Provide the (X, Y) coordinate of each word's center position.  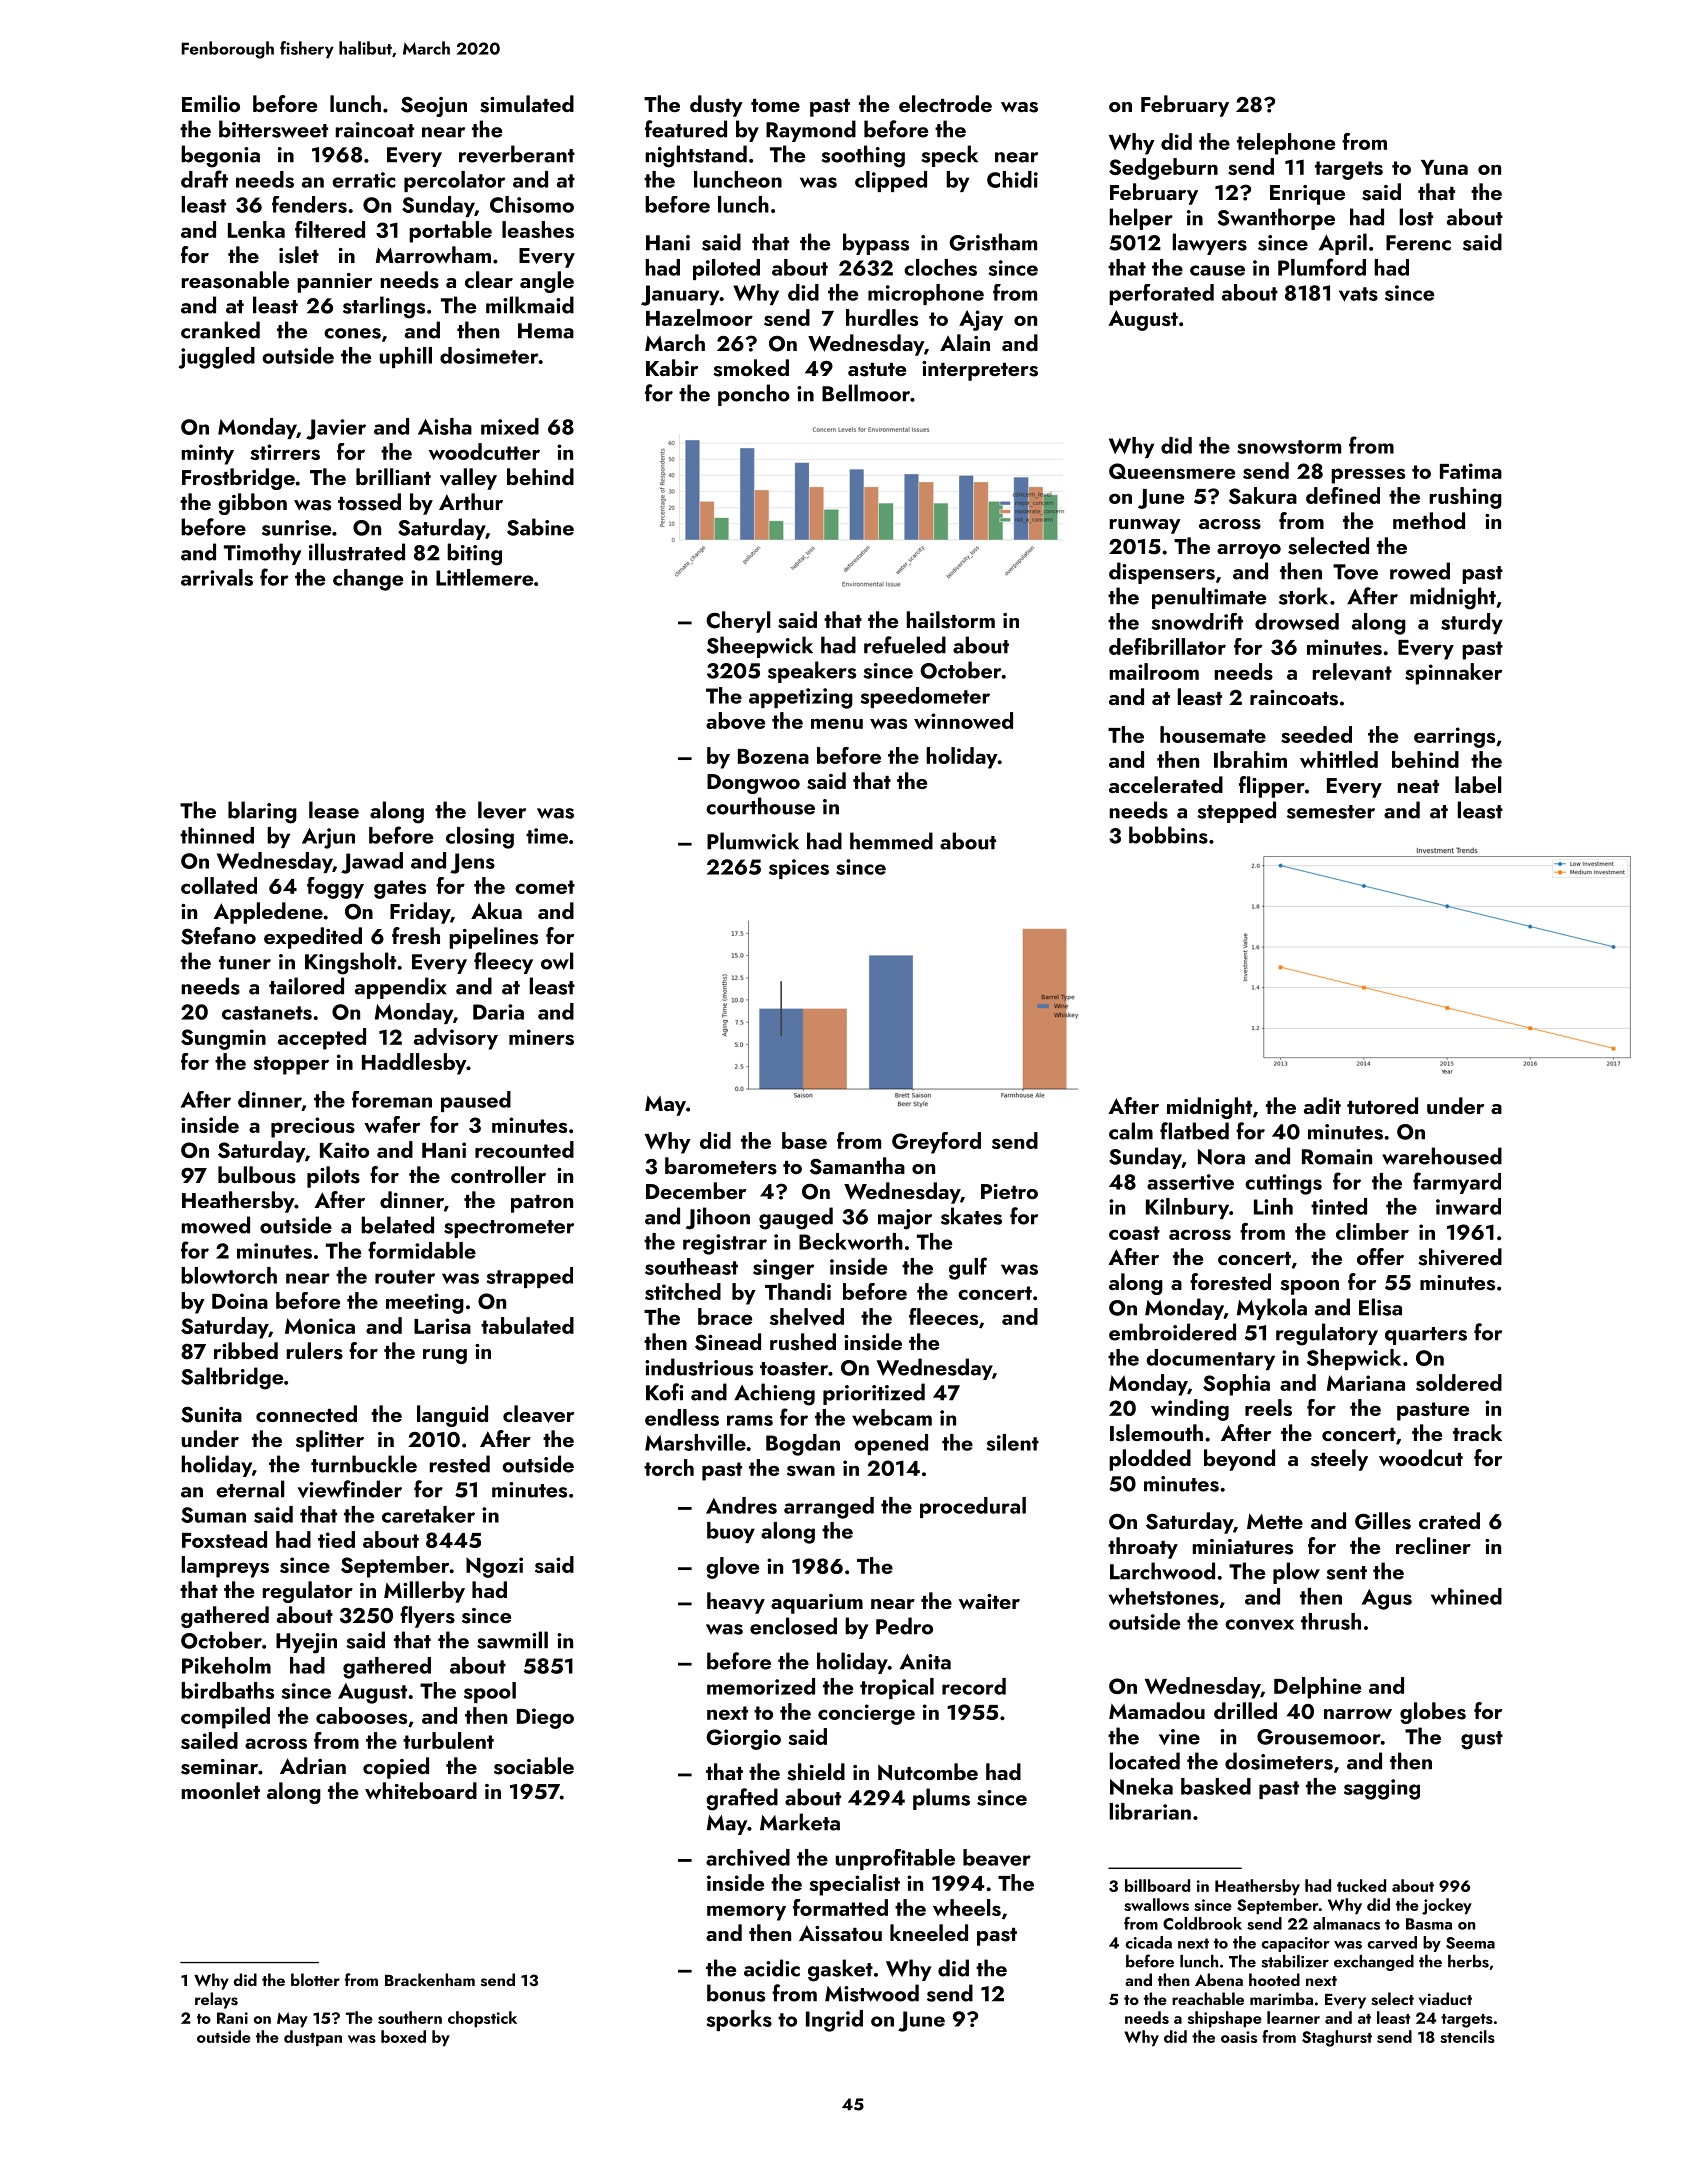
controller (498, 1174)
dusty (716, 106)
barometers (721, 1166)
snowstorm (1289, 447)
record (974, 1686)
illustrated (357, 552)
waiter (989, 1601)
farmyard (1457, 1183)
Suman (213, 1515)
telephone (1286, 144)
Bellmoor (866, 393)
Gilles (1383, 1521)
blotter (315, 1979)
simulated (527, 104)
